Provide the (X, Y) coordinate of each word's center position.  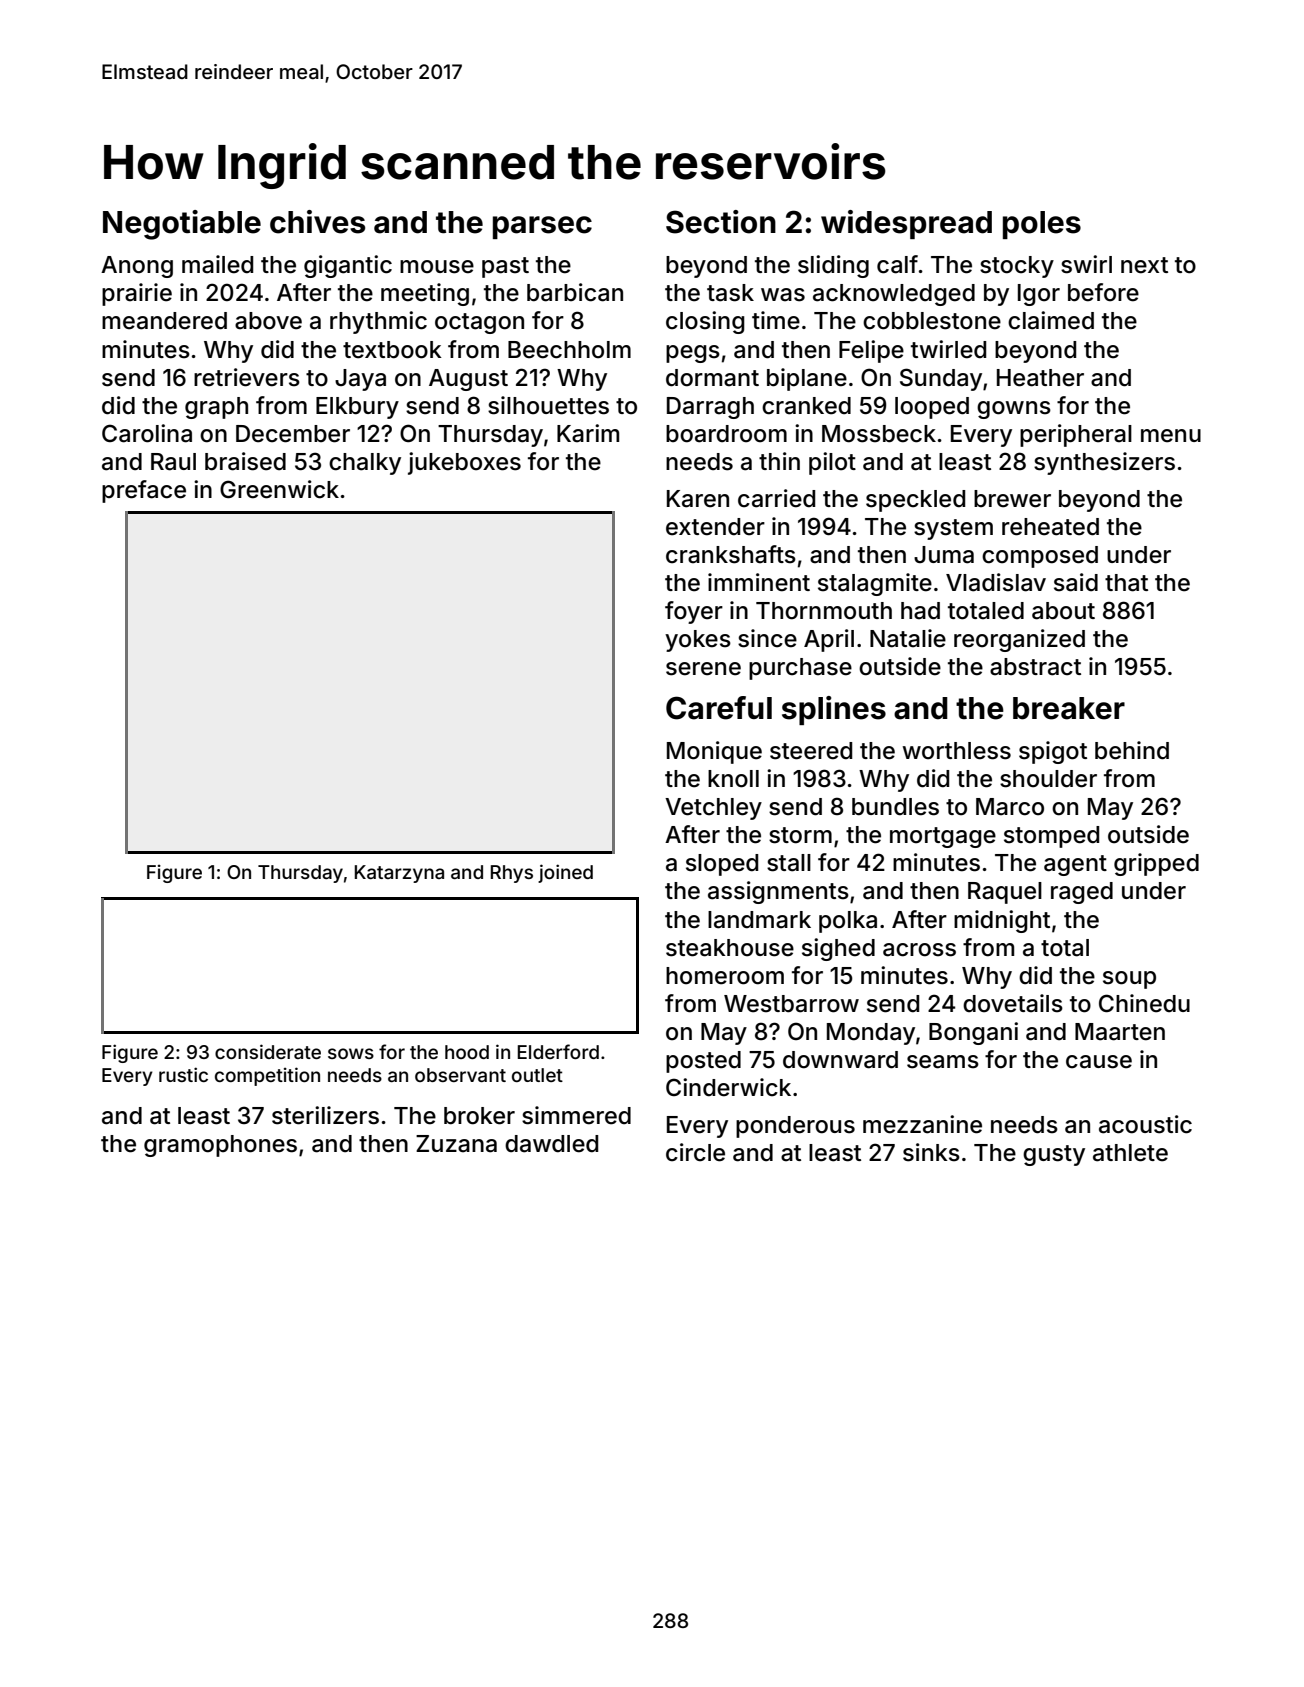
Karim (588, 433)
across (919, 950)
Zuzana (456, 1144)
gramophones (220, 1146)
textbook (392, 350)
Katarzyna (399, 874)
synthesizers (1104, 463)
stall (789, 863)
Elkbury (357, 408)
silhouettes (548, 405)
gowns (1014, 410)
